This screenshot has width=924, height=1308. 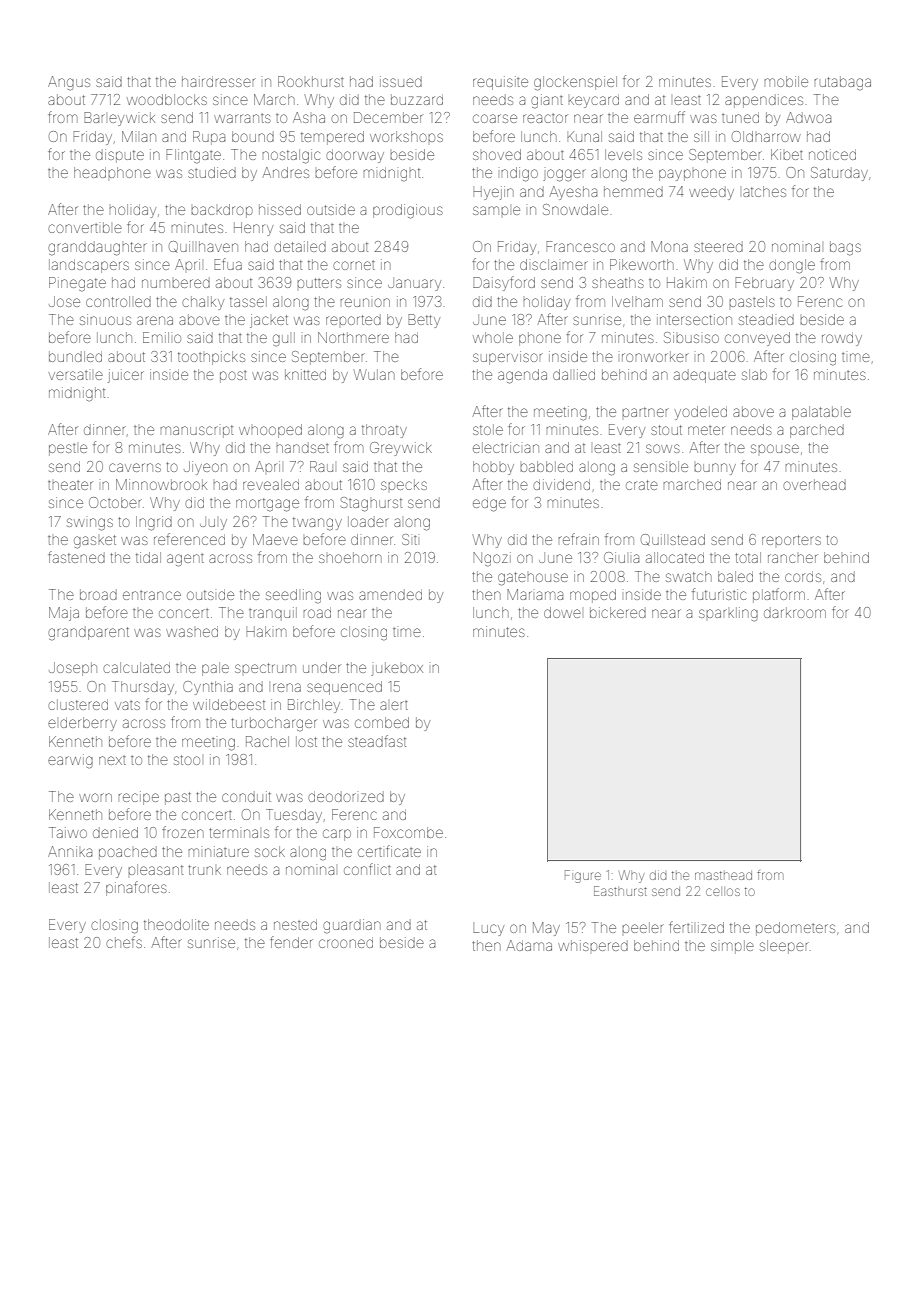 What do you see at coordinates (529, 945) in the screenshot?
I see `Adama` at bounding box center [529, 945].
